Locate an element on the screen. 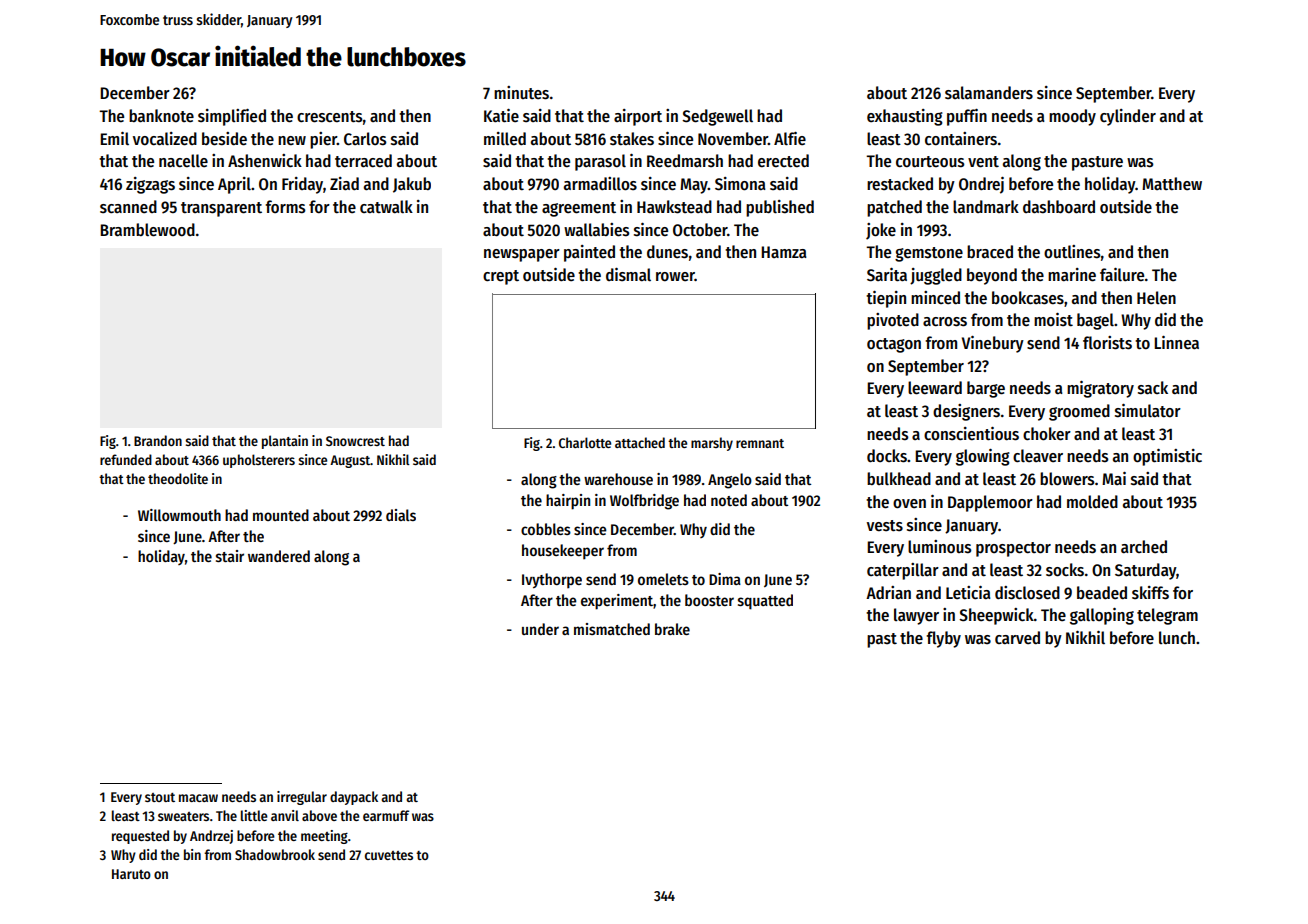  Haruto is located at coordinates (131, 874).
